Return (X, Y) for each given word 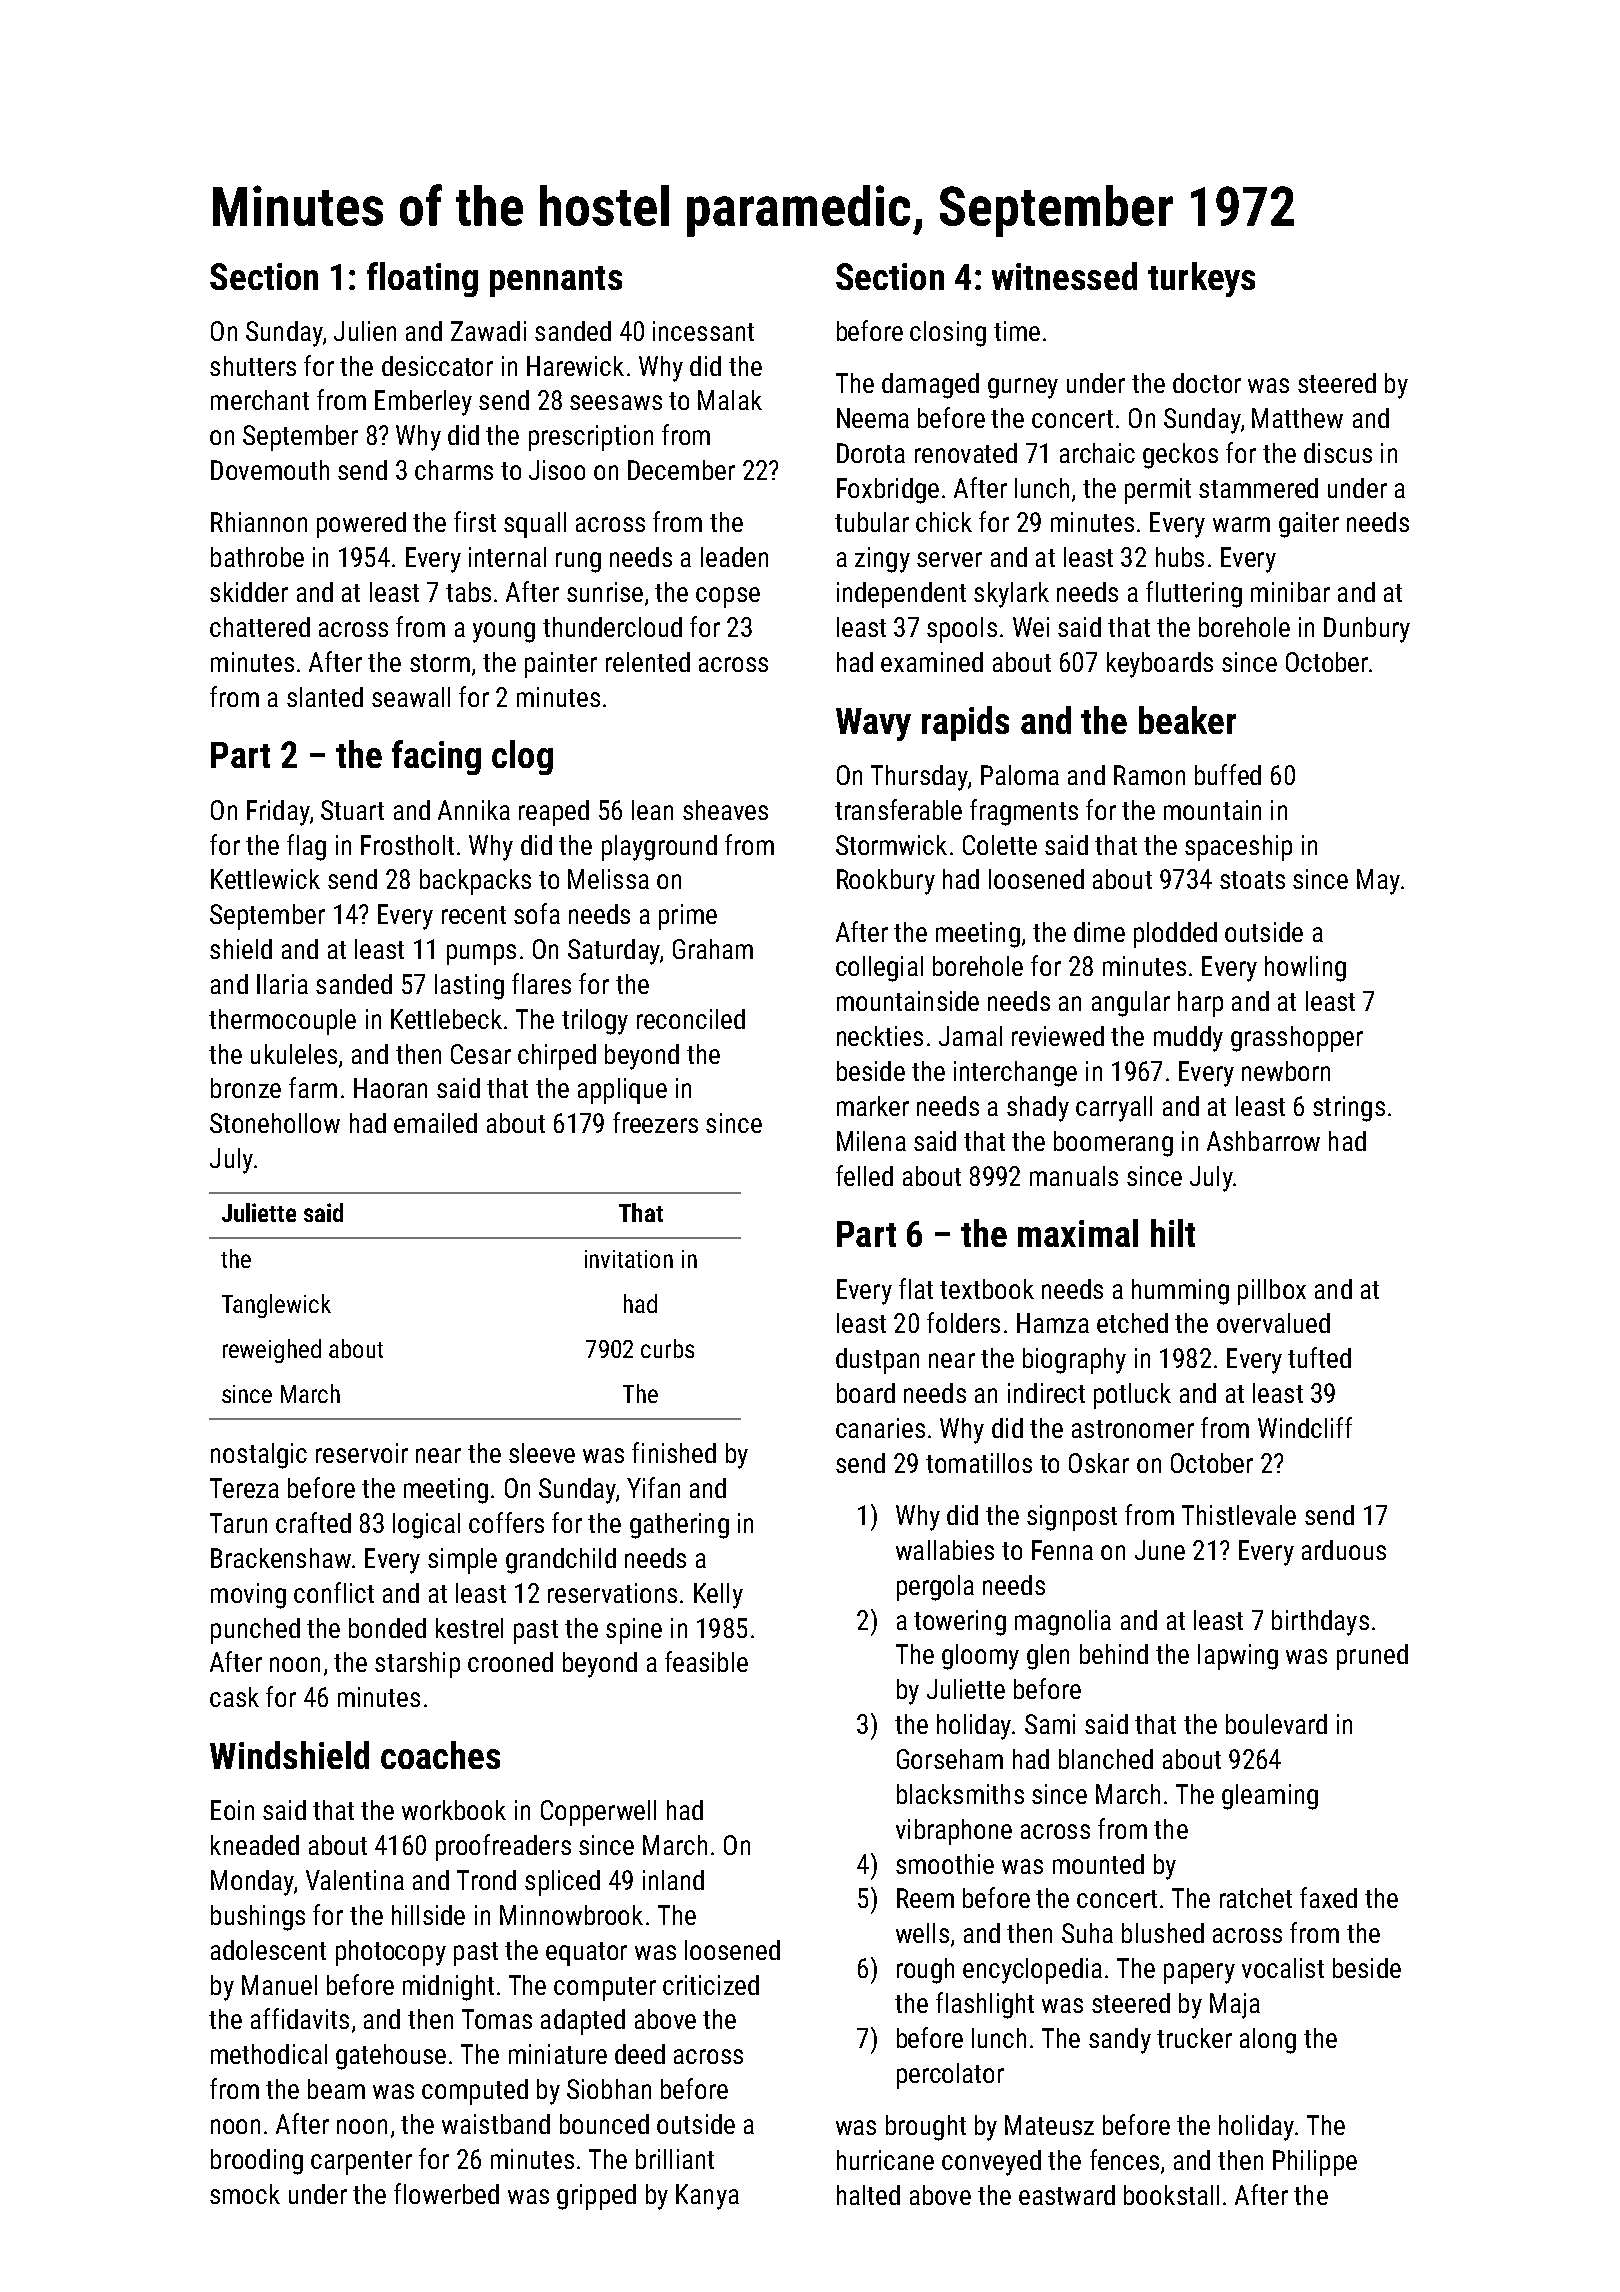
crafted (313, 1522)
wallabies (945, 1550)
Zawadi (488, 331)
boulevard (1276, 1724)
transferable (898, 809)
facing (436, 757)
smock (245, 2194)
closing (948, 334)
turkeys (1201, 279)
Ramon (1149, 775)
